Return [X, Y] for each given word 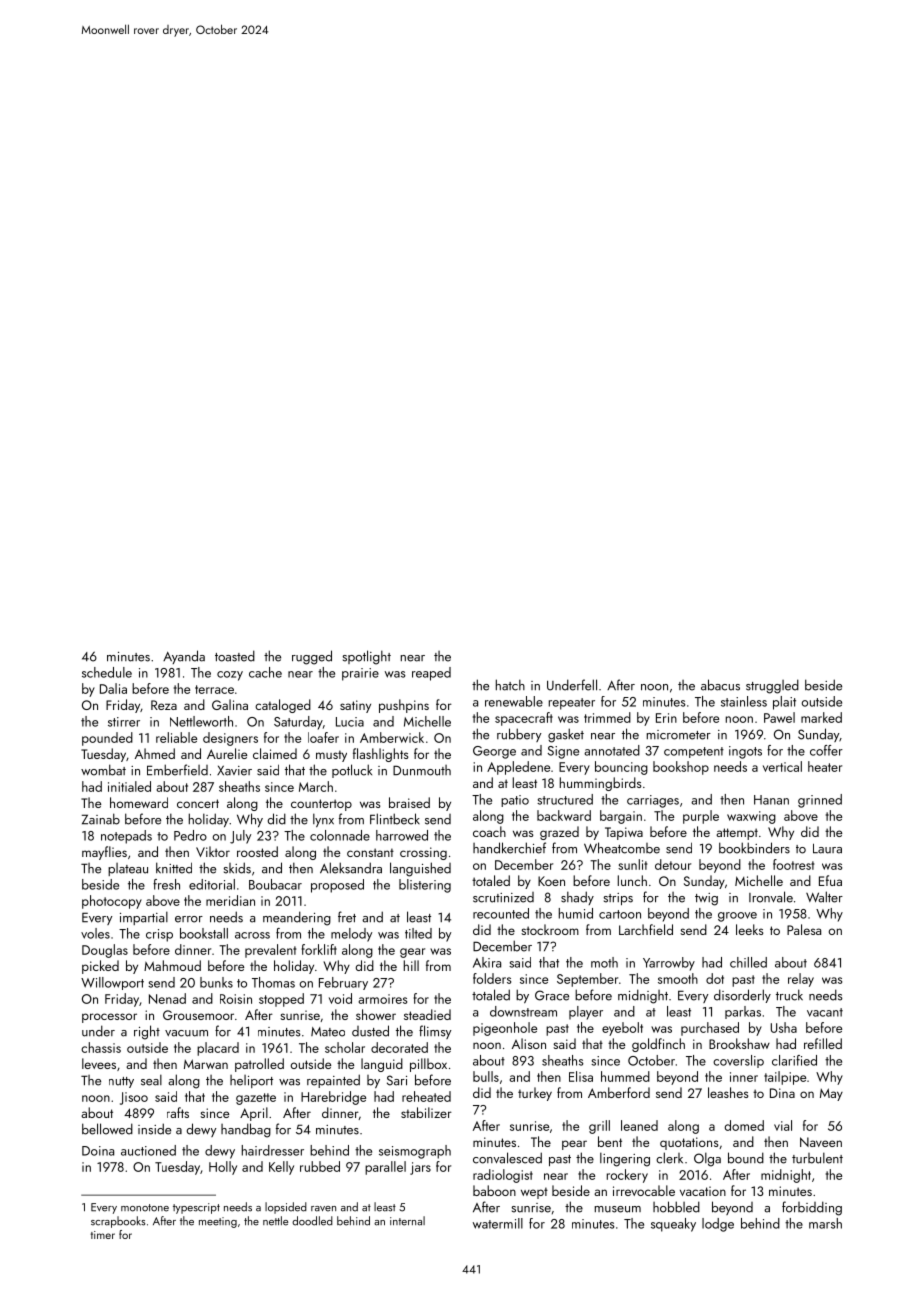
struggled [772, 686]
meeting [218, 1222]
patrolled [259, 1065]
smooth [678, 978]
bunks [216, 982]
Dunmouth [422, 770]
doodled [312, 1221]
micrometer [679, 735]
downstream [523, 1011]
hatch [510, 685]
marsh [825, 1223]
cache [265, 672]
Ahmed [155, 753]
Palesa [804, 929]
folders [492, 978]
